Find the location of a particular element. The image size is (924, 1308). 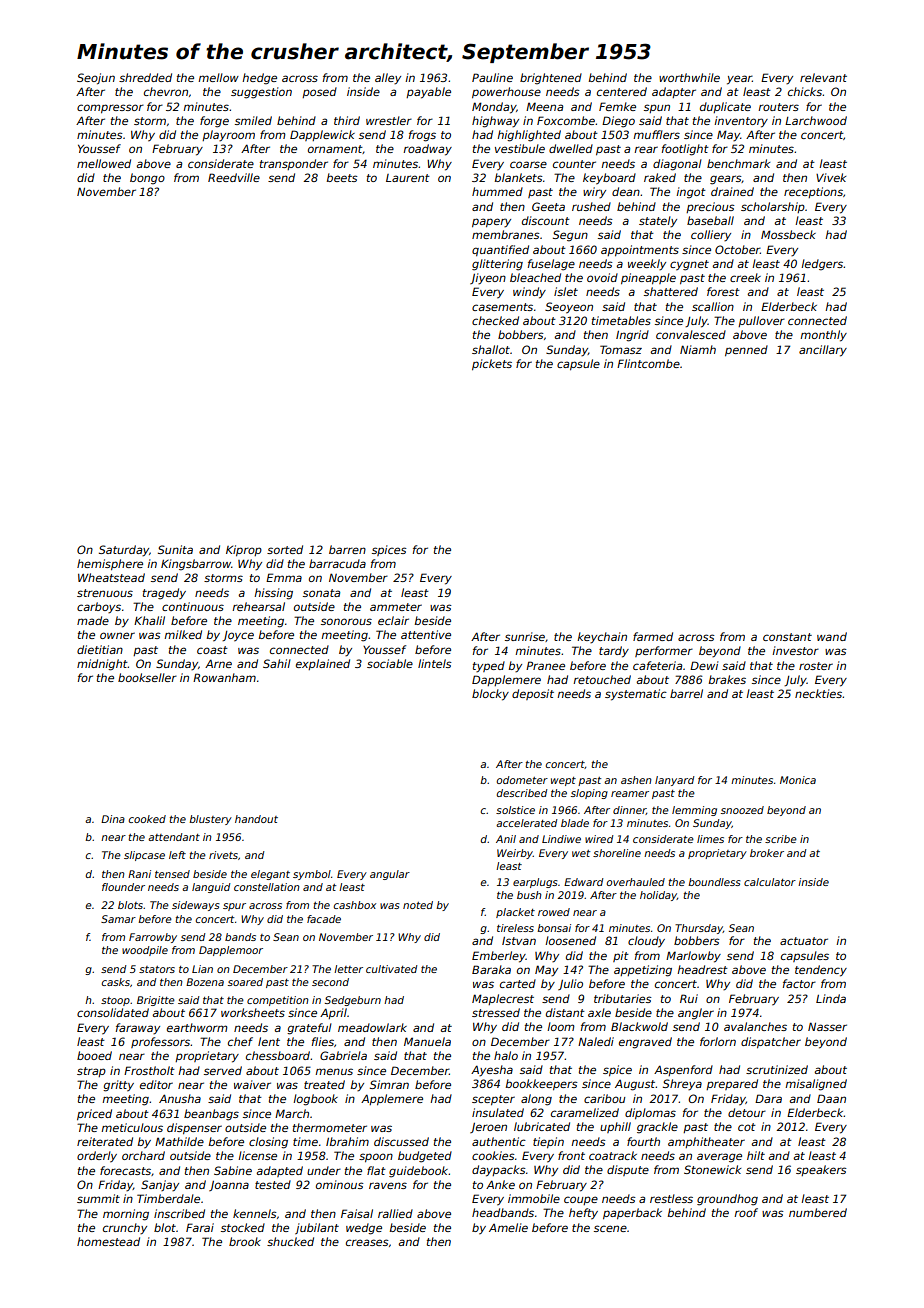

cafeteria is located at coordinates (657, 665).
